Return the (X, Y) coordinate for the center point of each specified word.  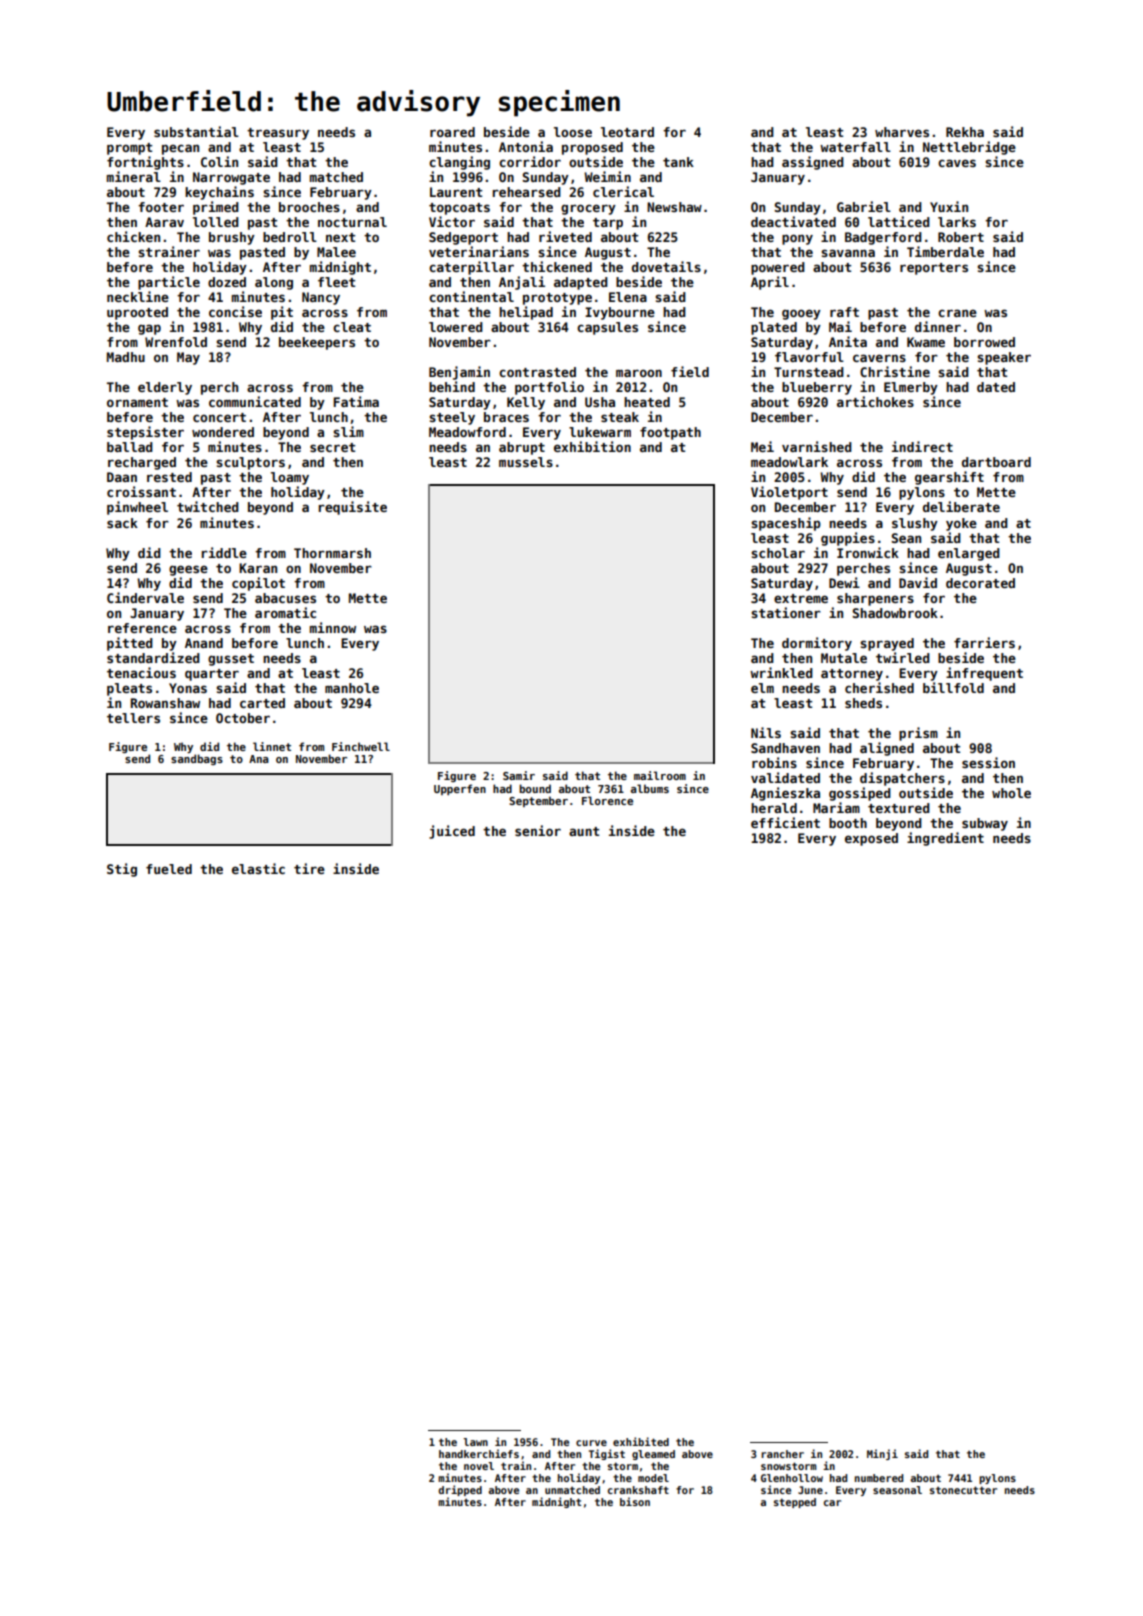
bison (635, 1501)
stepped (795, 1503)
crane (957, 313)
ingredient (945, 839)
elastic (258, 868)
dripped (460, 1490)
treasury (278, 134)
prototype (557, 299)
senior (538, 830)
